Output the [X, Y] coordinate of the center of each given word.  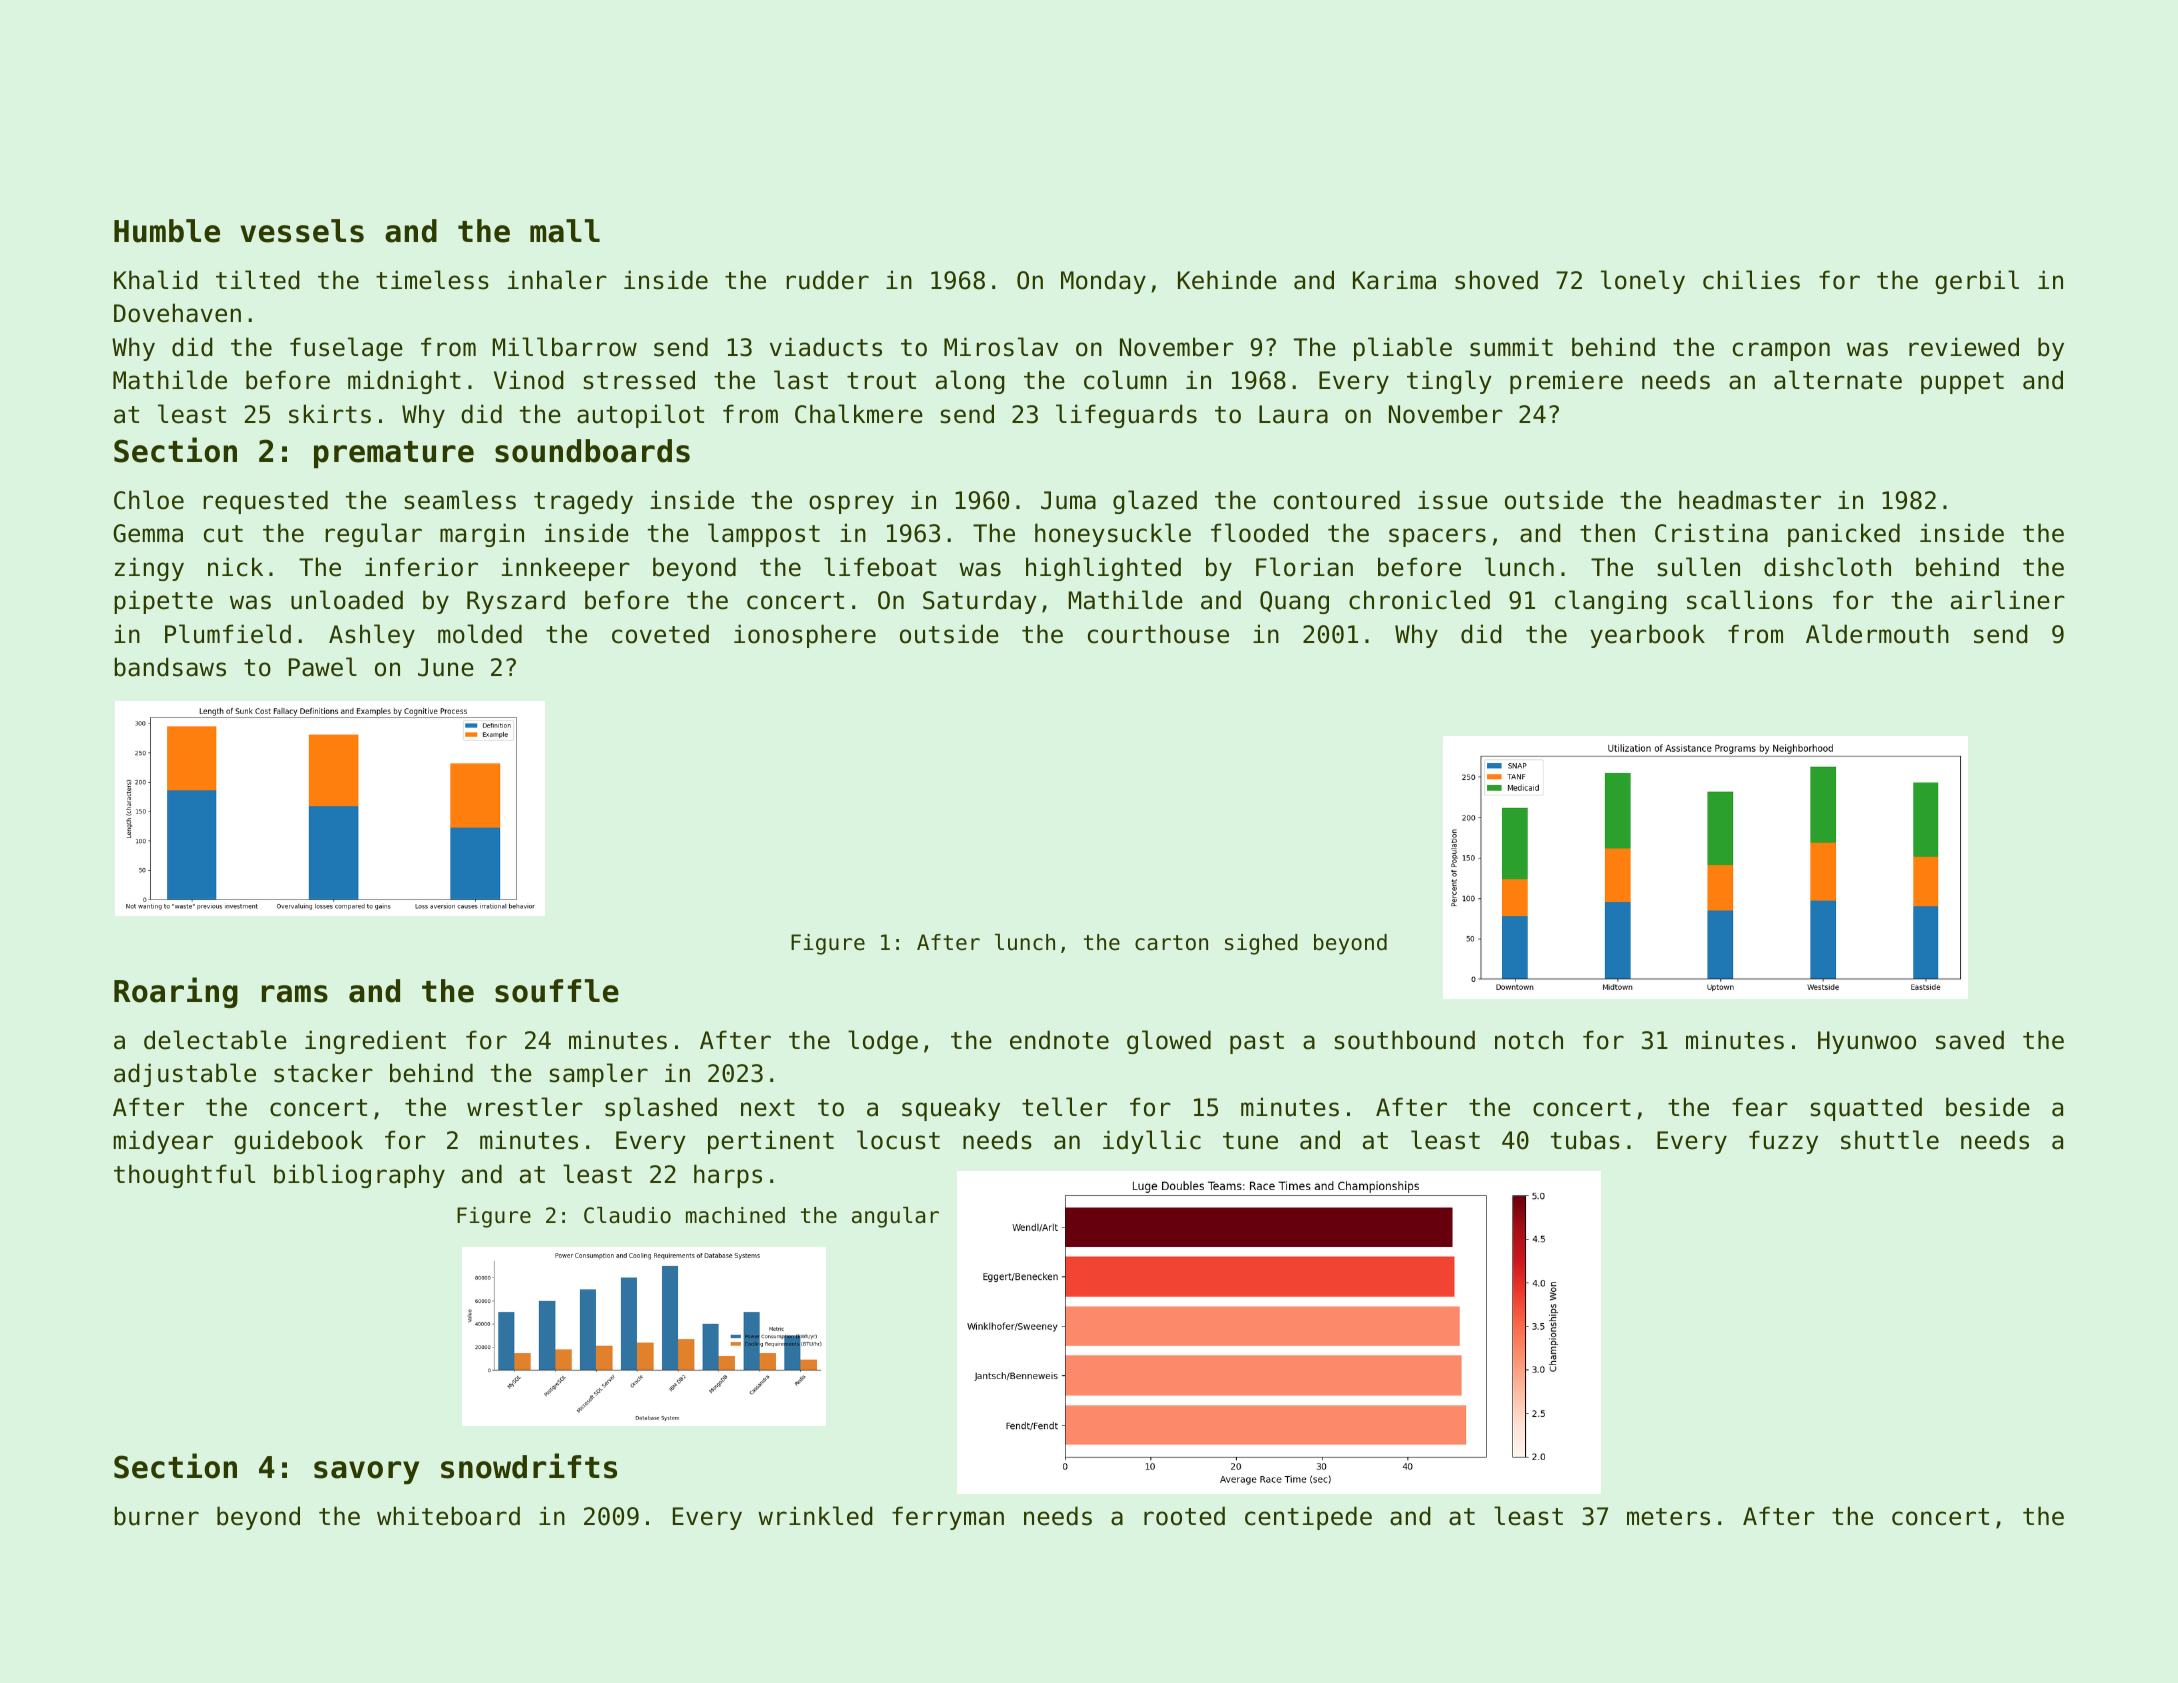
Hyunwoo [1867, 1042]
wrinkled [815, 1516]
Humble [167, 231]
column [1125, 380]
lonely [1643, 282]
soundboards [592, 451]
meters [1668, 1517]
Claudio [627, 1215]
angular [895, 1217]
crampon [1781, 351]
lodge [883, 1042]
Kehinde [1227, 280]
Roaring [176, 992]
